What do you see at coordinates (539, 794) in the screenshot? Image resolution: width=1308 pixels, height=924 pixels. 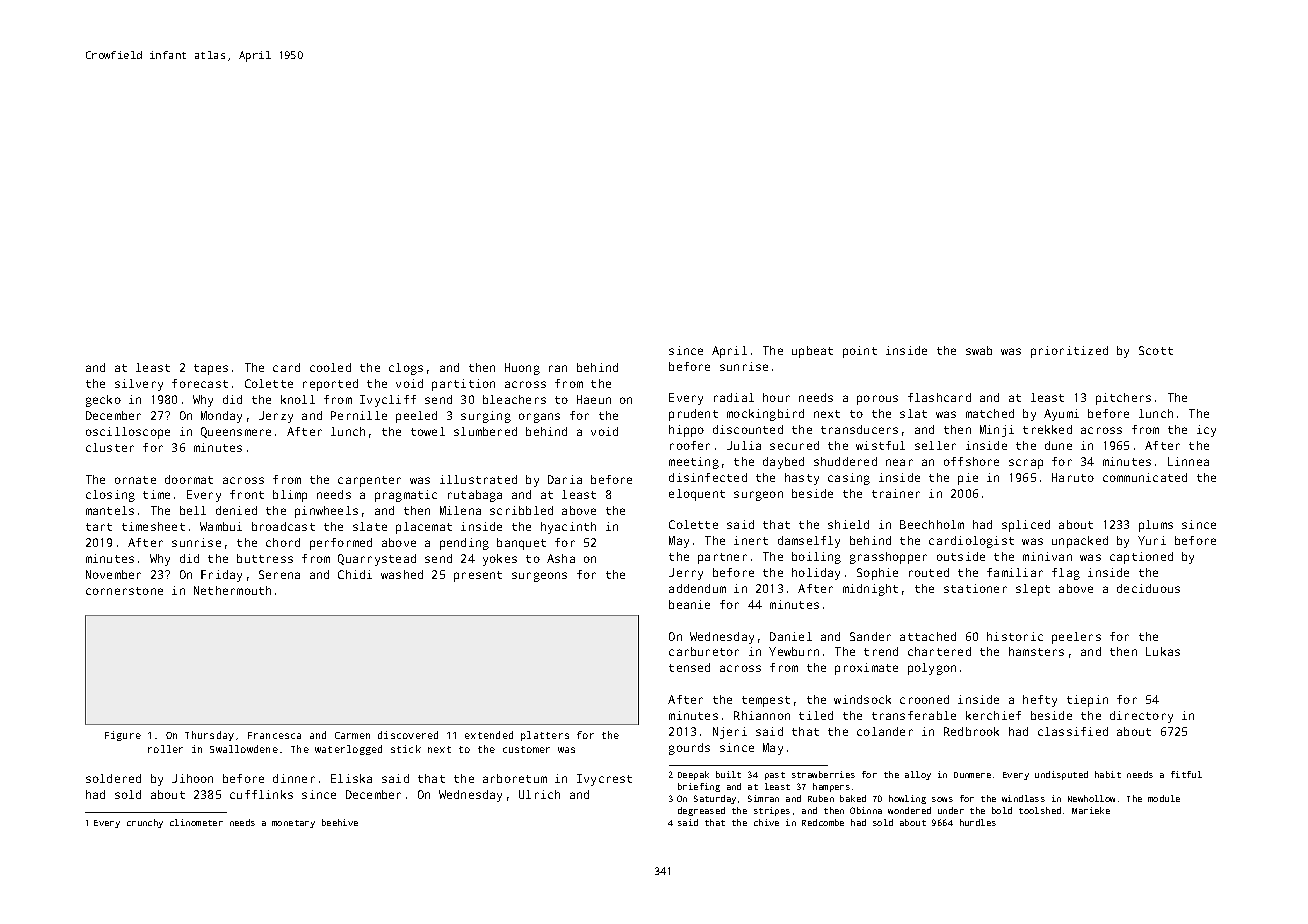 I see `Ulrich` at bounding box center [539, 794].
